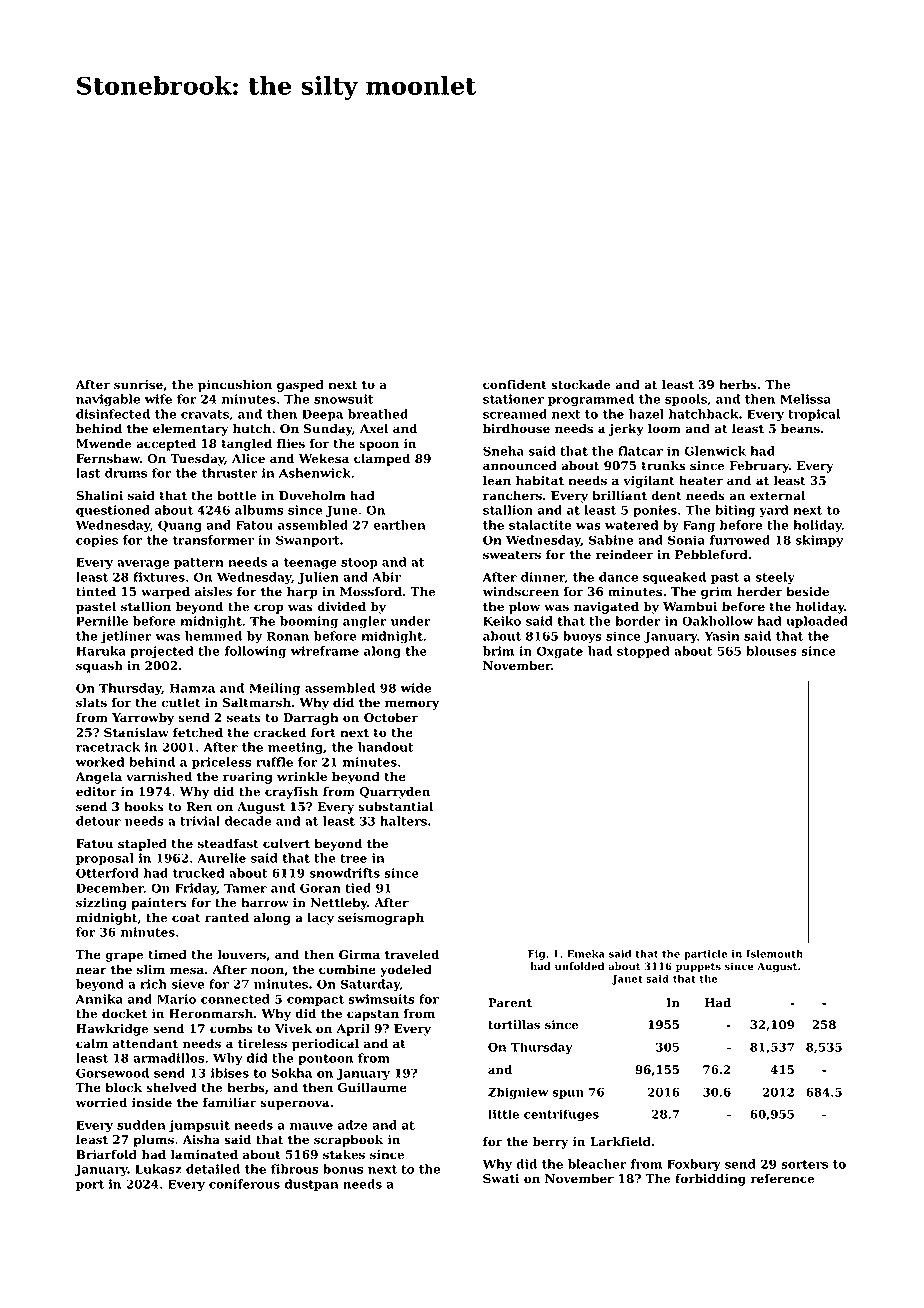  What do you see at coordinates (536, 955) in the document?
I see `Fig` at bounding box center [536, 955].
